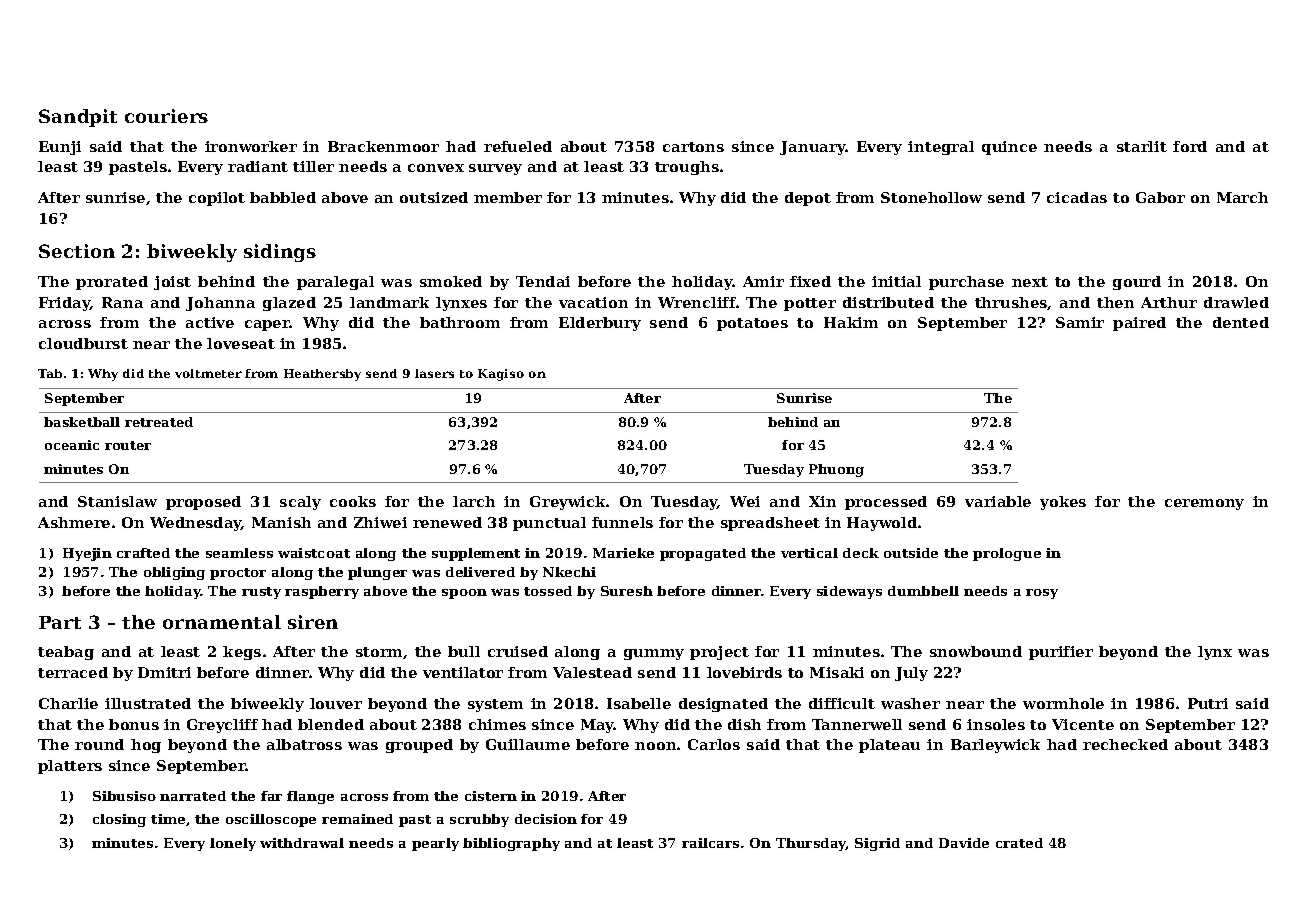 Image resolution: width=1308 pixels, height=924 pixels. I want to click on dented, so click(1241, 322).
